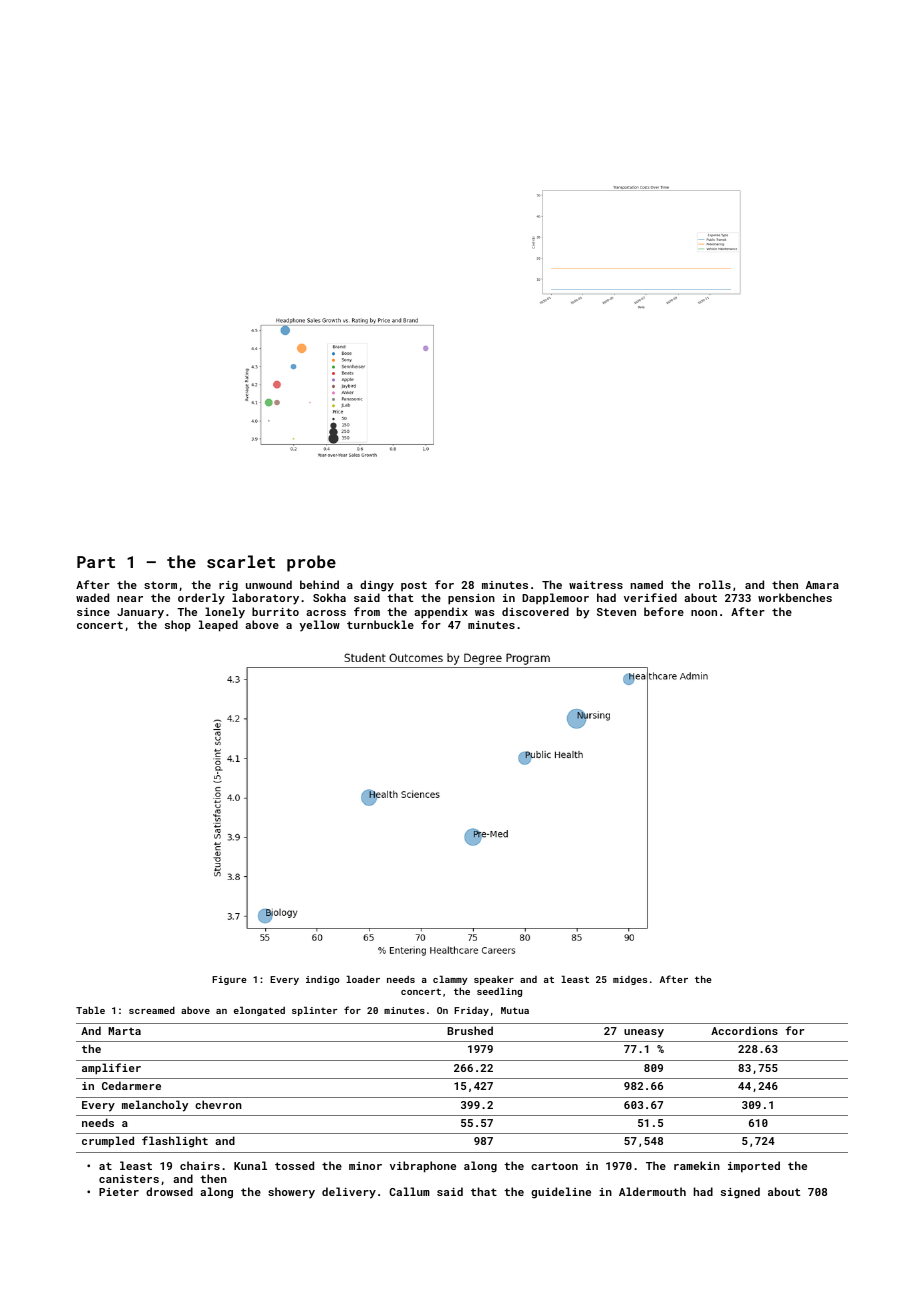  What do you see at coordinates (630, 980) in the document?
I see `midges` at bounding box center [630, 980].
